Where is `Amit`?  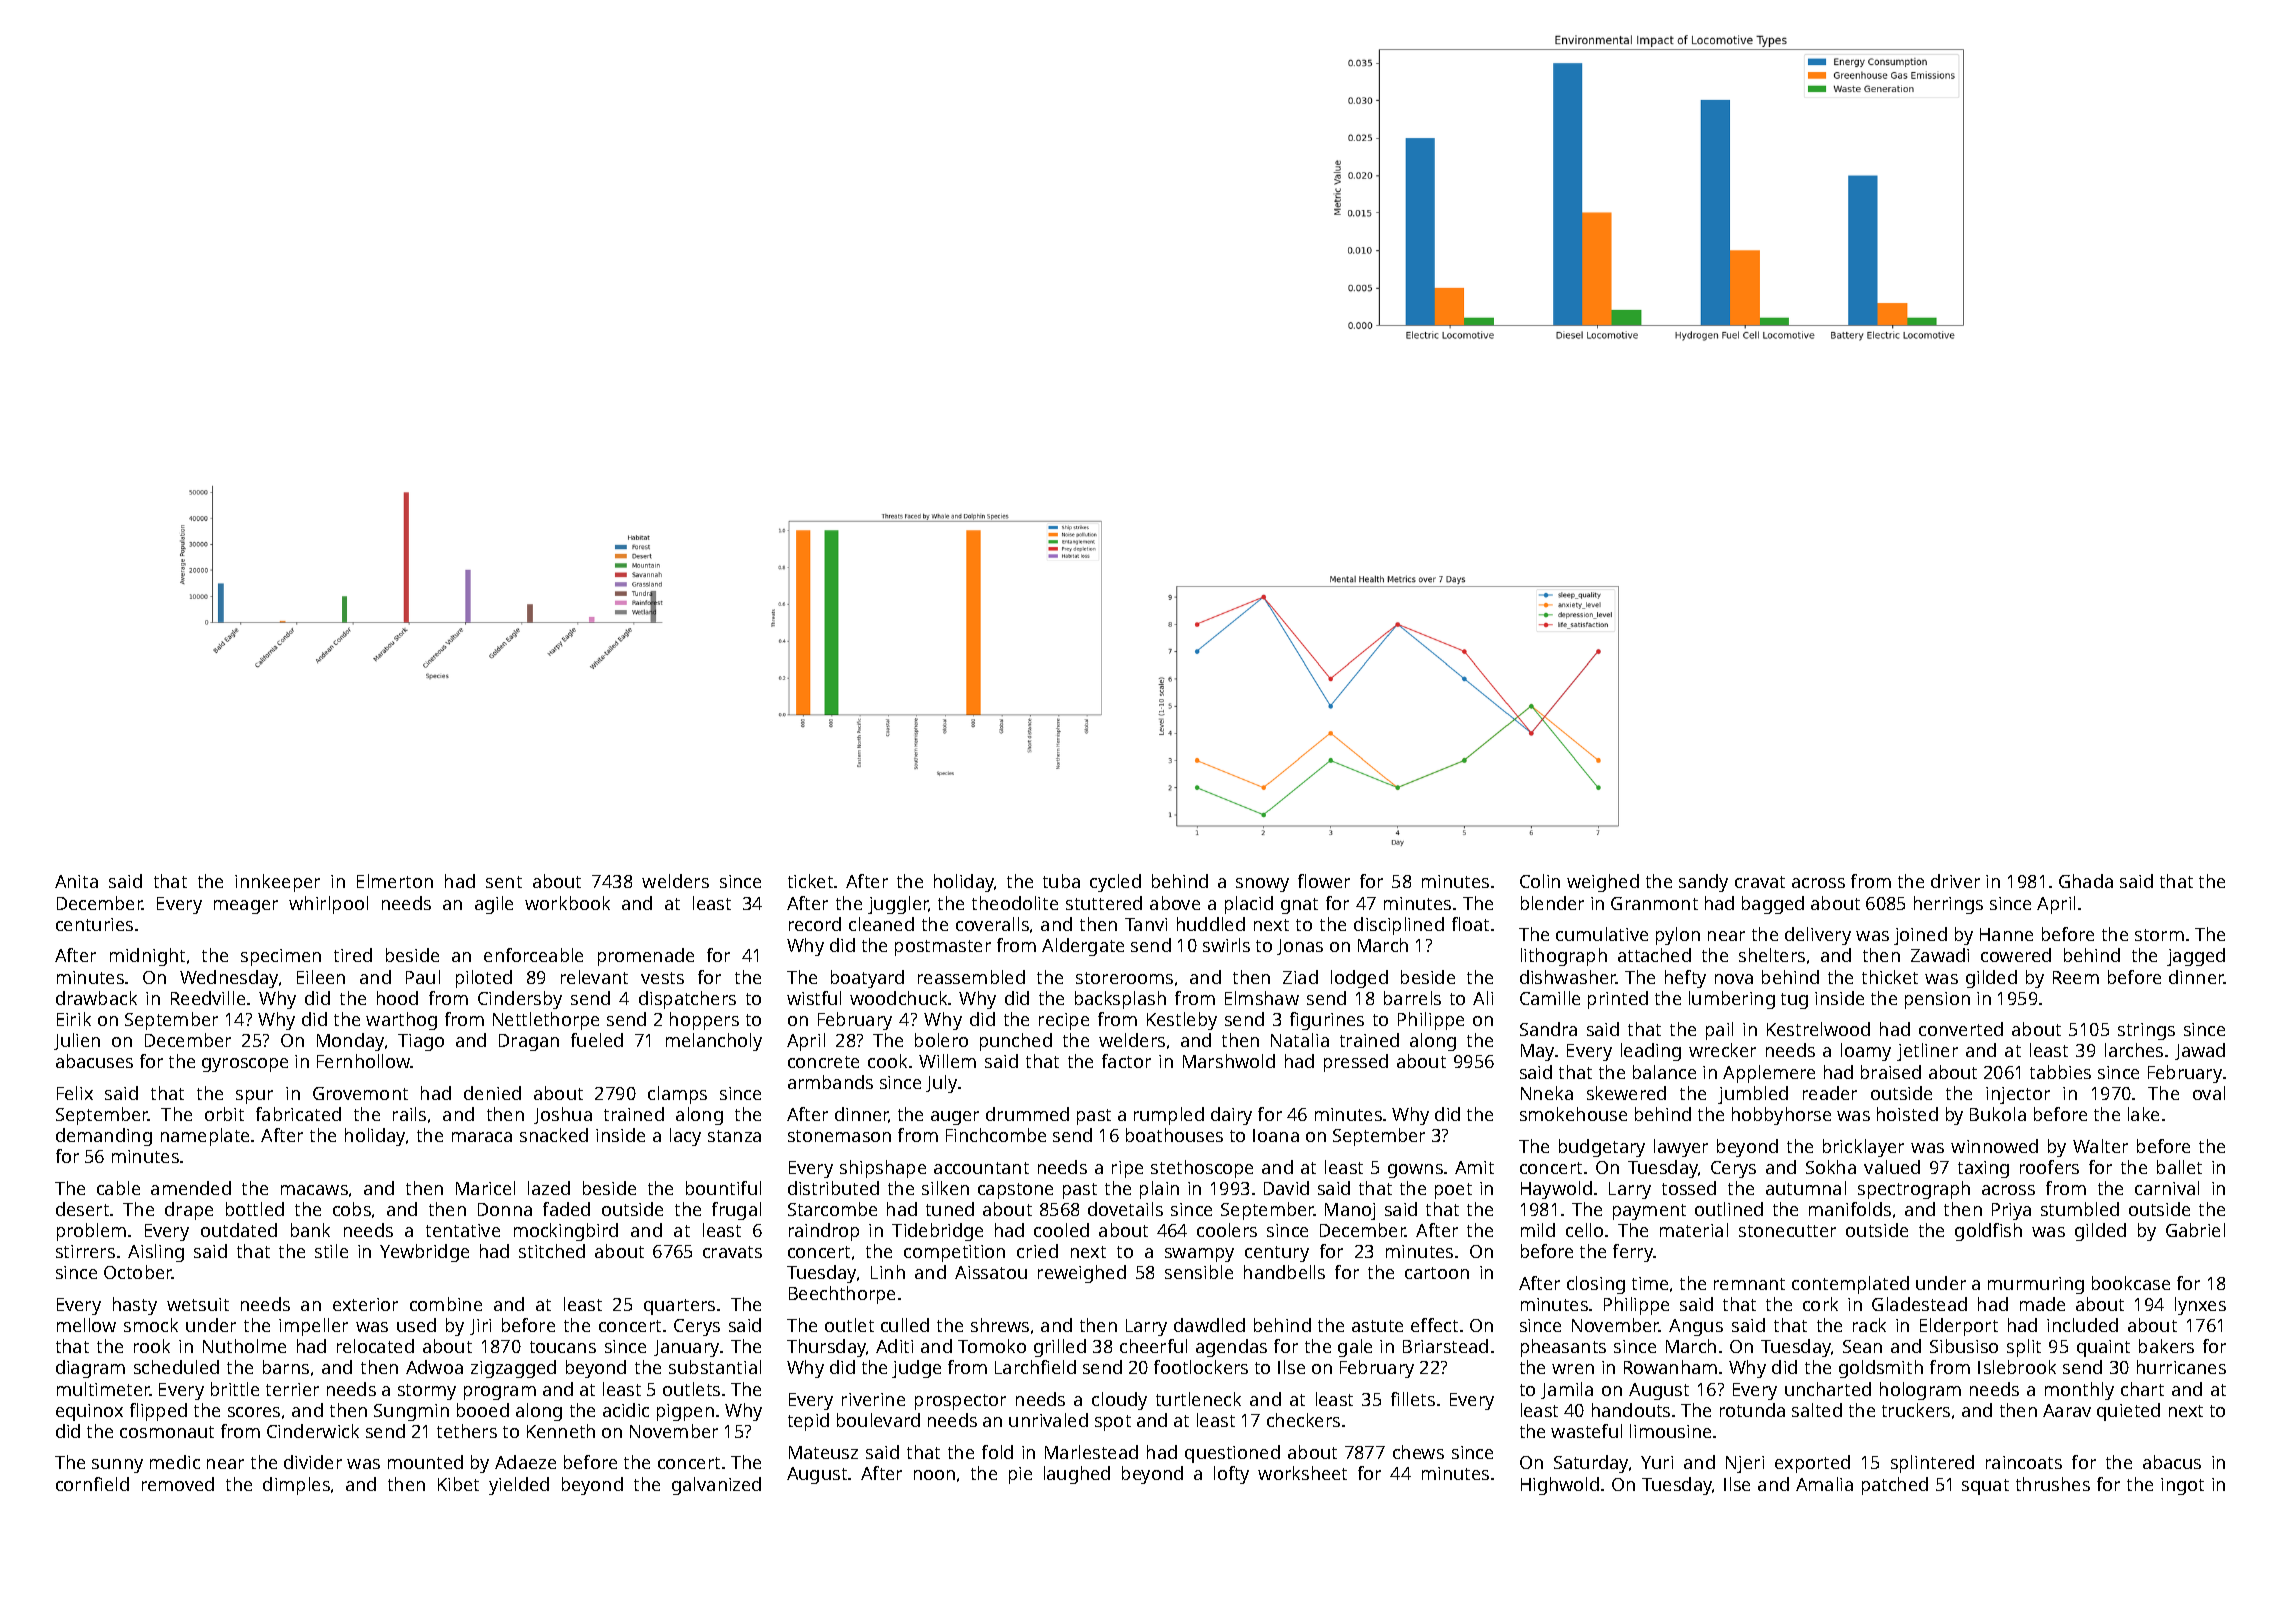
Amit is located at coordinates (1474, 1167).
